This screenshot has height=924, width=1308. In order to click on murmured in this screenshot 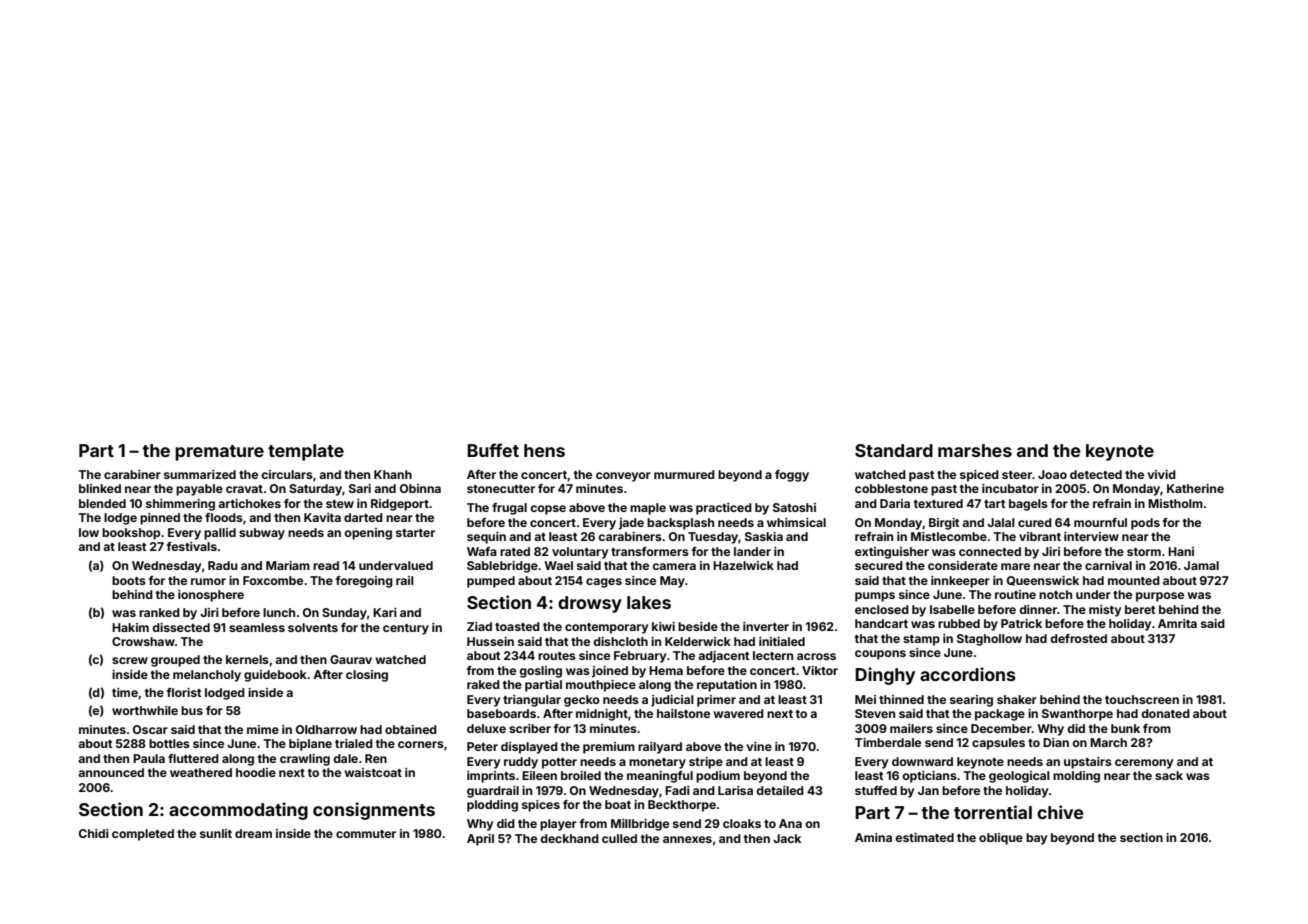, I will do `click(684, 474)`.
